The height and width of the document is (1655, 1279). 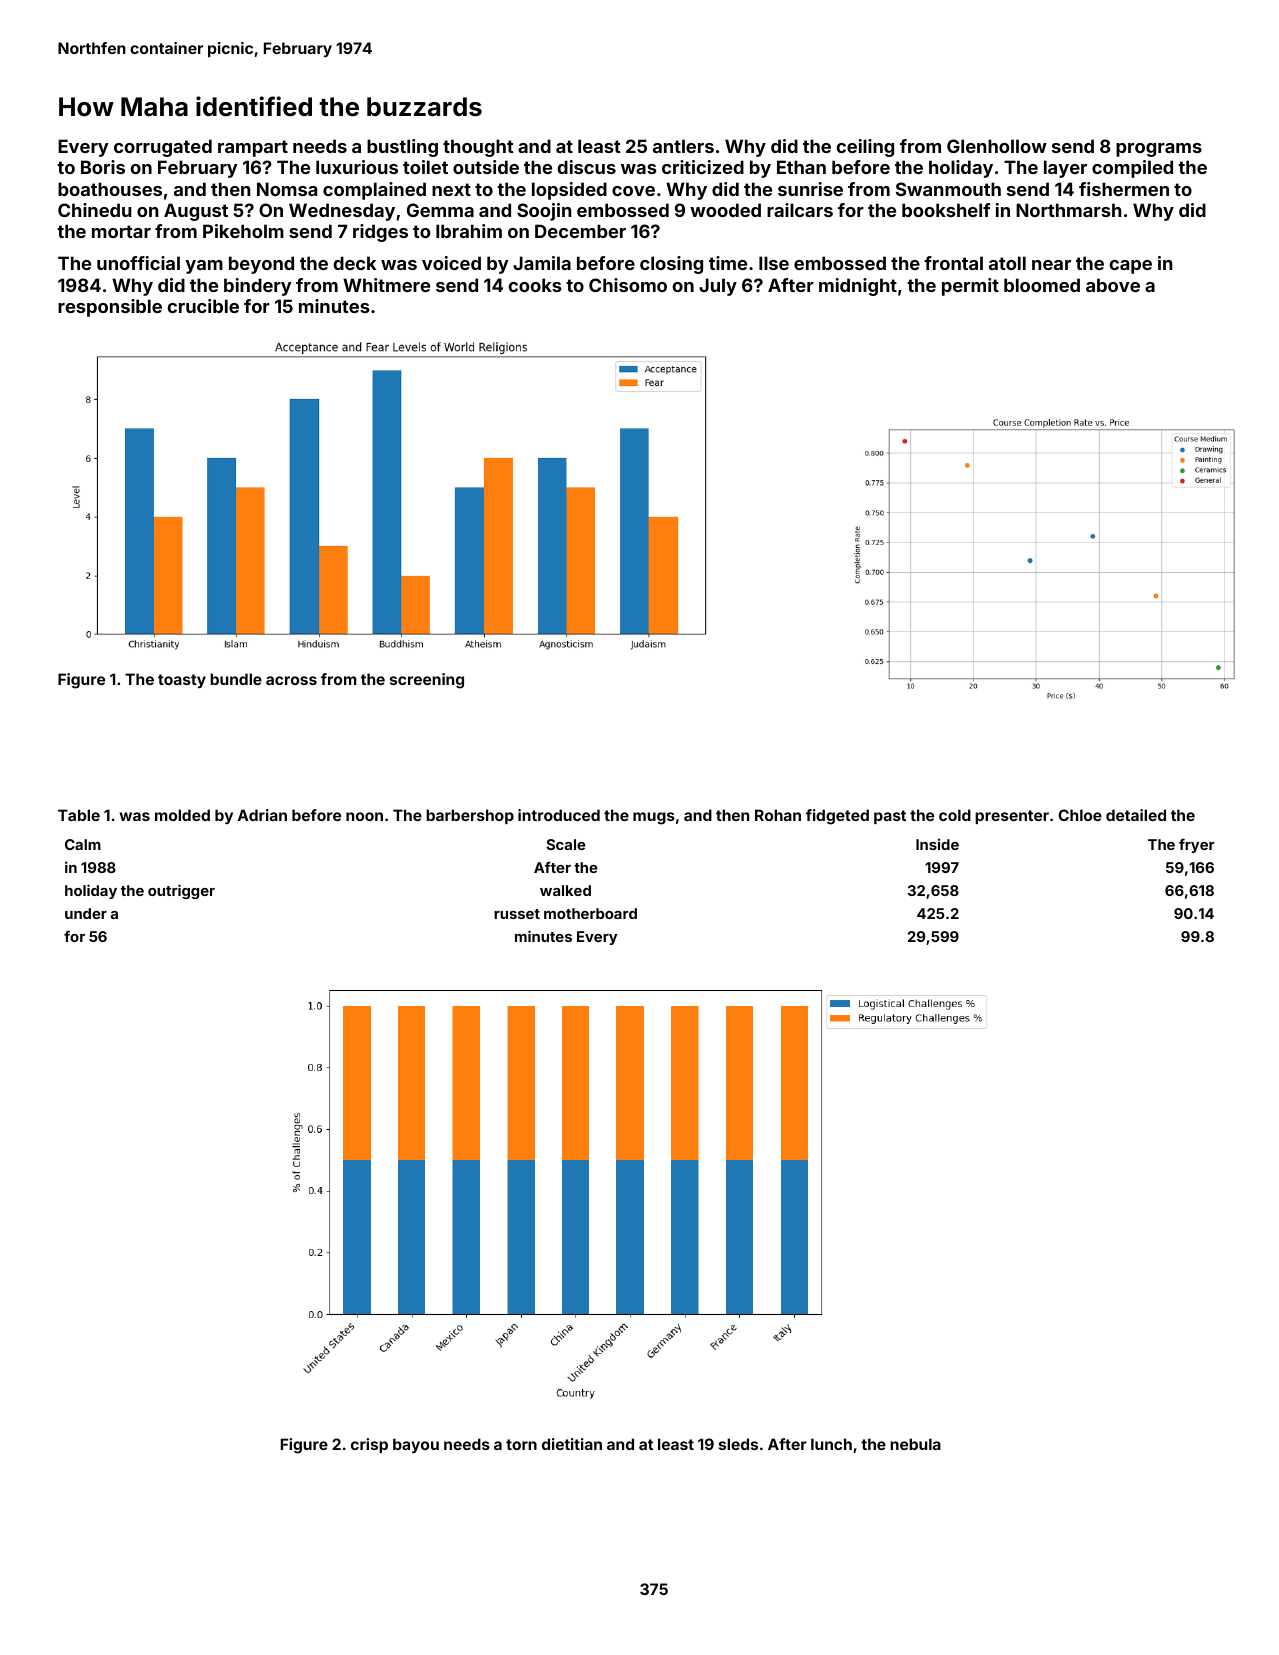 What do you see at coordinates (858, 287) in the document?
I see `midnight` at bounding box center [858, 287].
